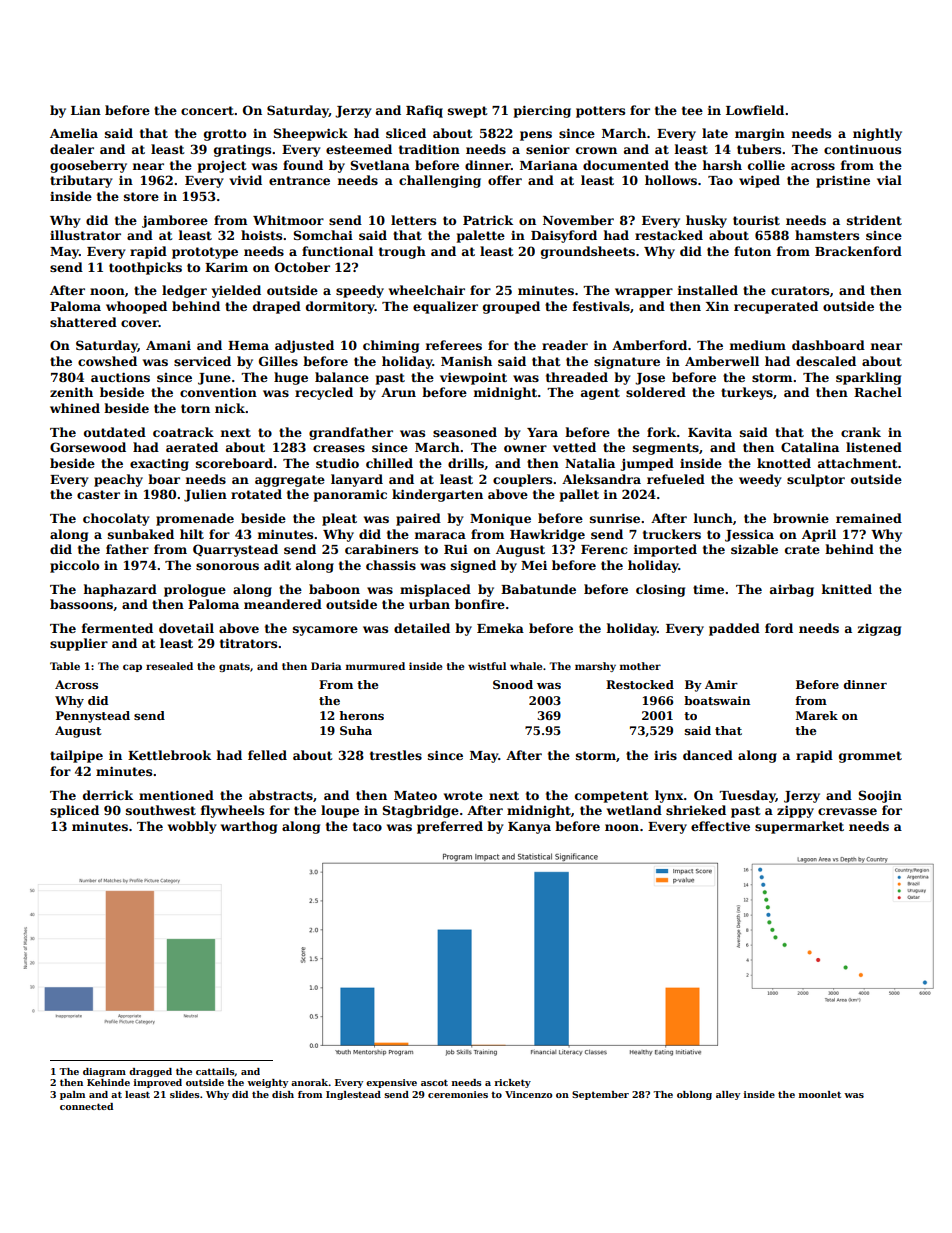 This screenshot has width=952, height=1233. What do you see at coordinates (512, 1083) in the screenshot?
I see `rickety` at bounding box center [512, 1083].
